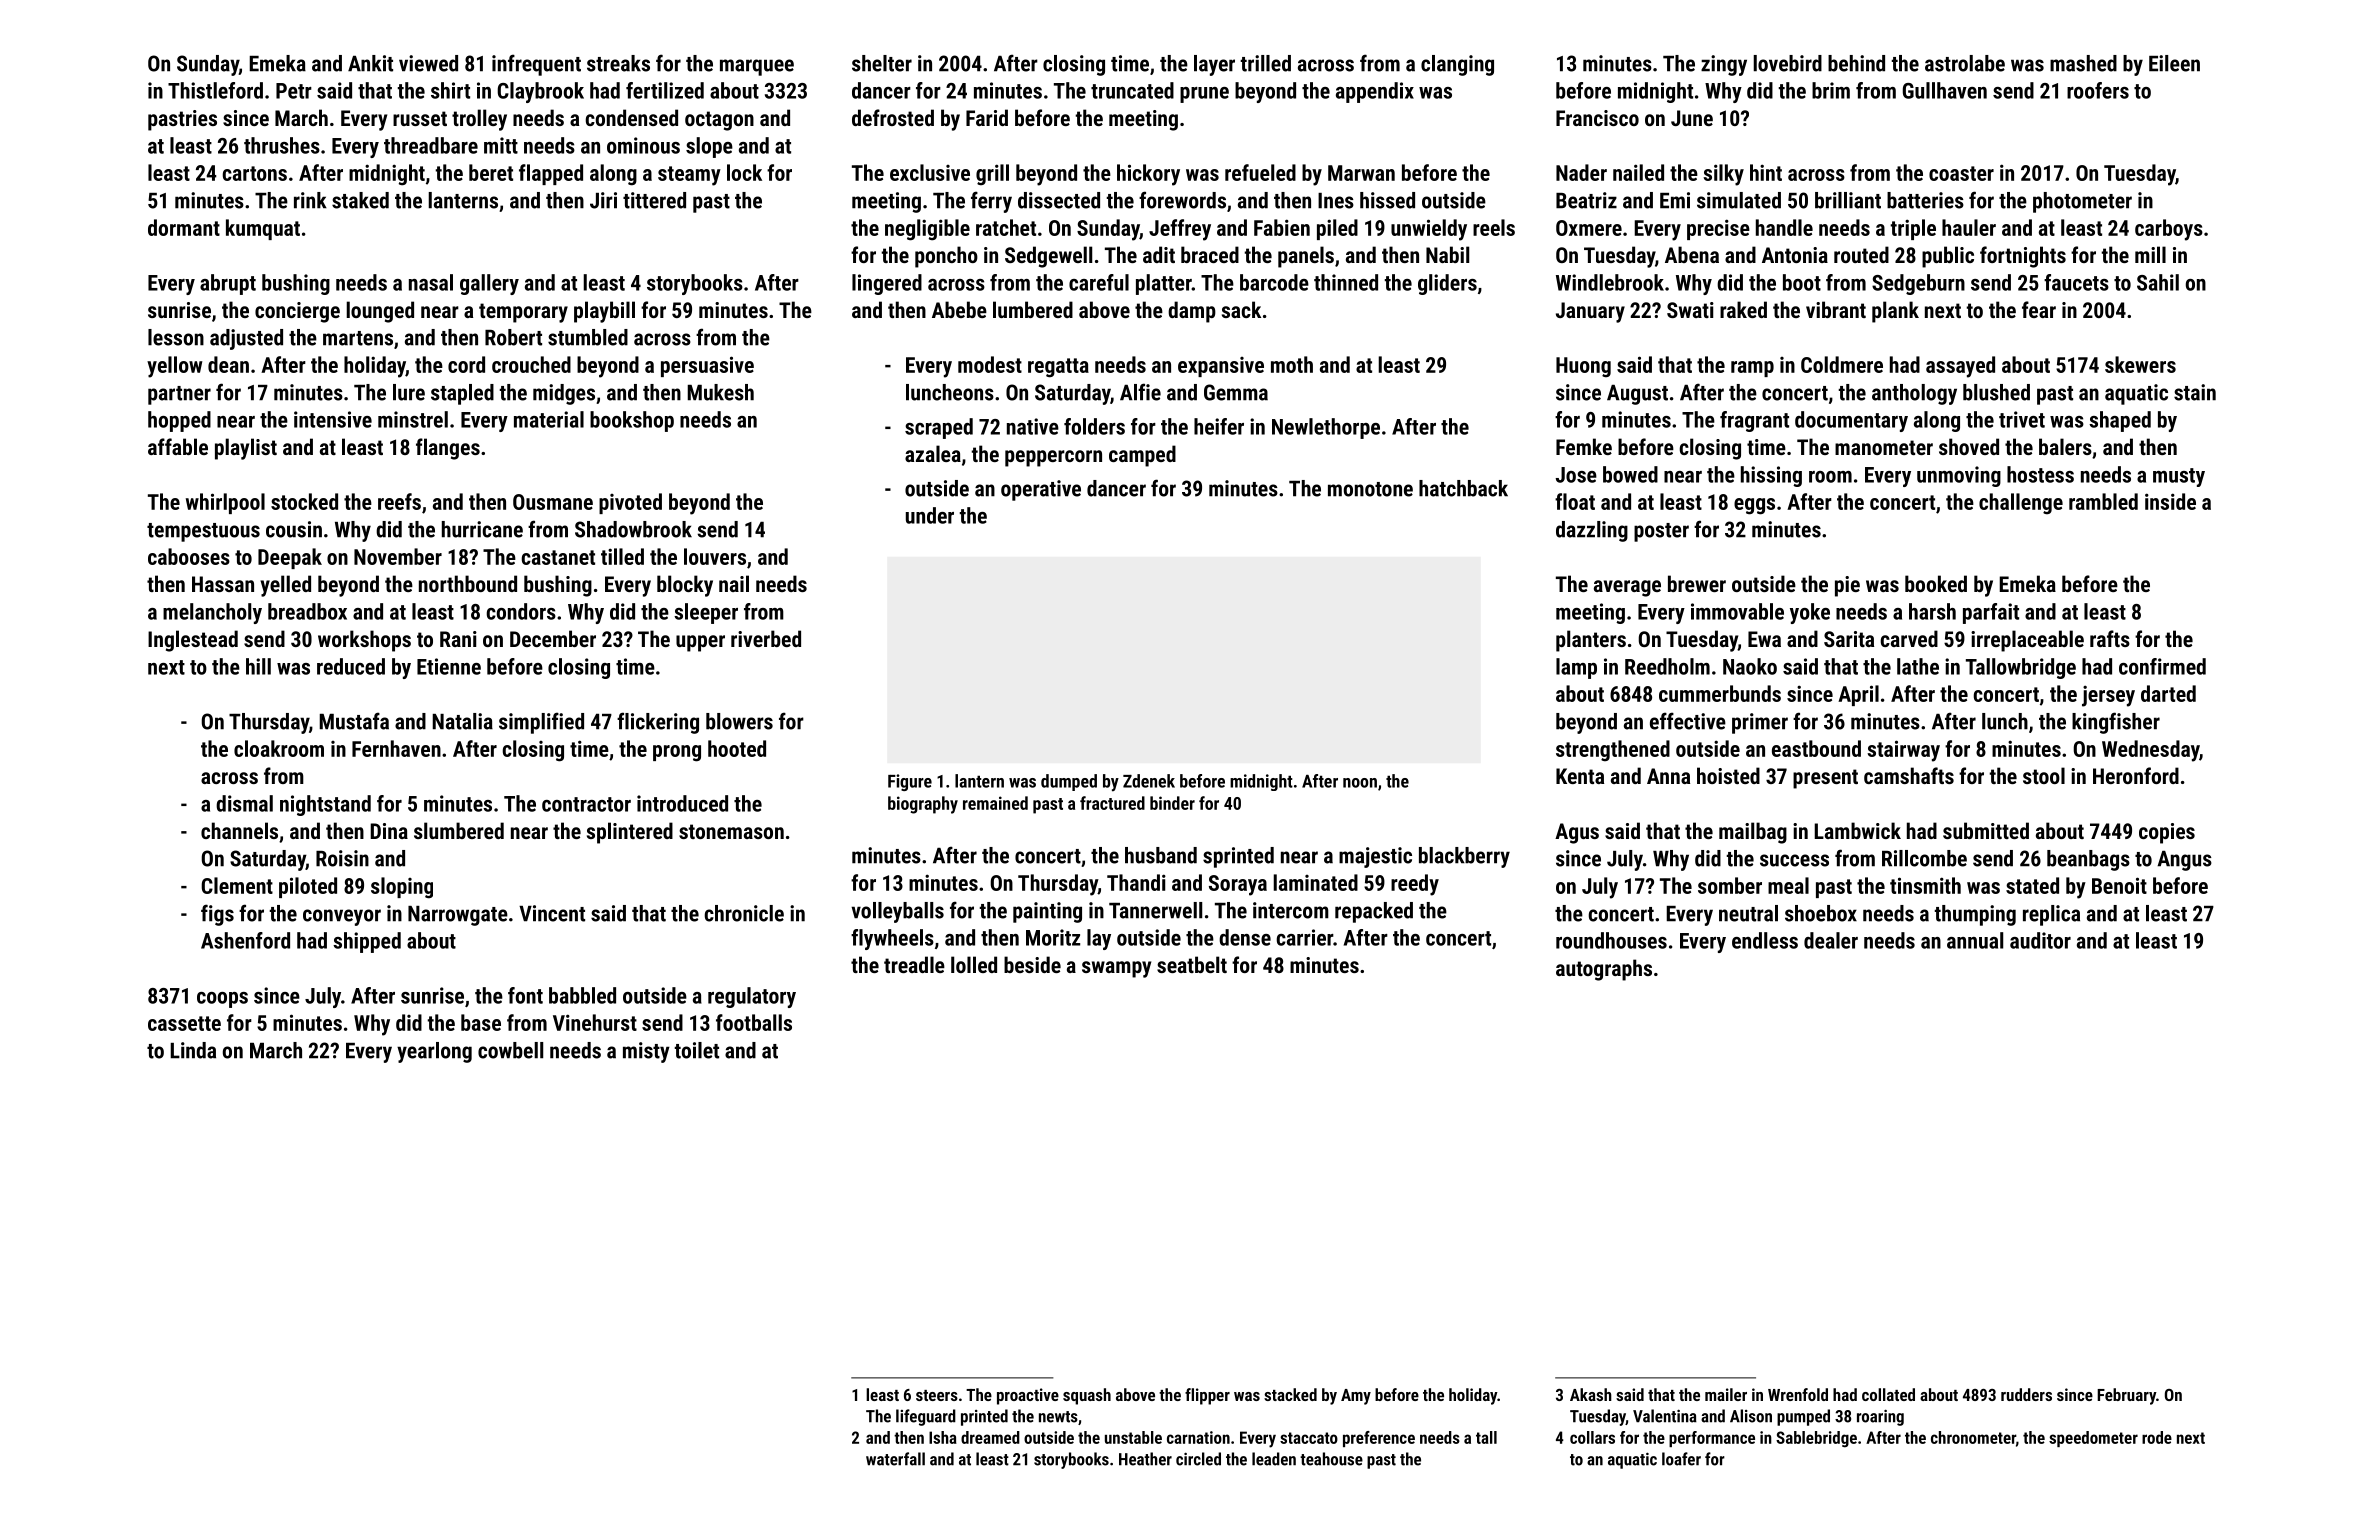 This screenshot has width=2368, height=1532. What do you see at coordinates (1925, 885) in the screenshot?
I see `tinsmith` at bounding box center [1925, 885].
